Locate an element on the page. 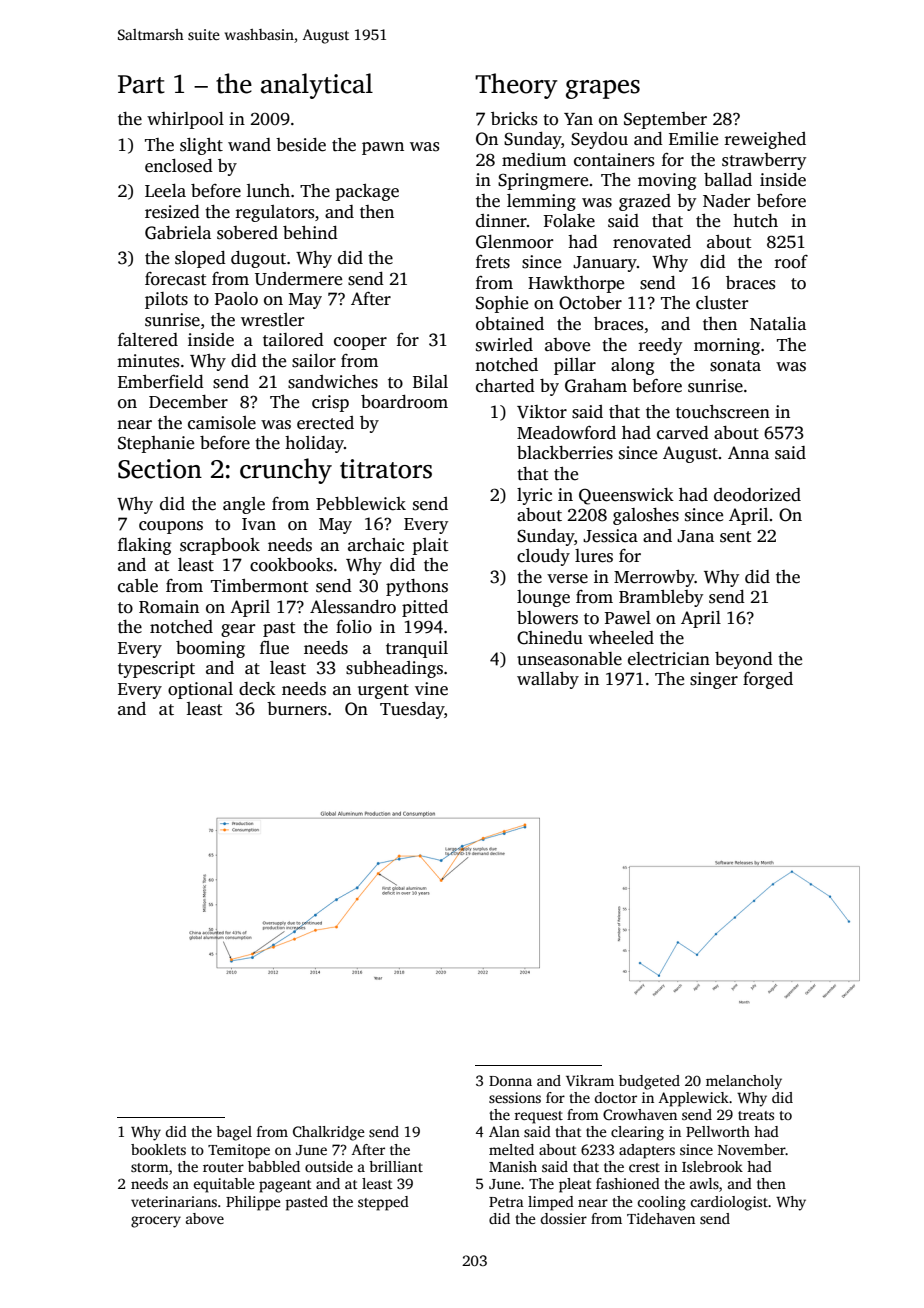 The width and height of the page is (924, 1308). hutch is located at coordinates (755, 221).
